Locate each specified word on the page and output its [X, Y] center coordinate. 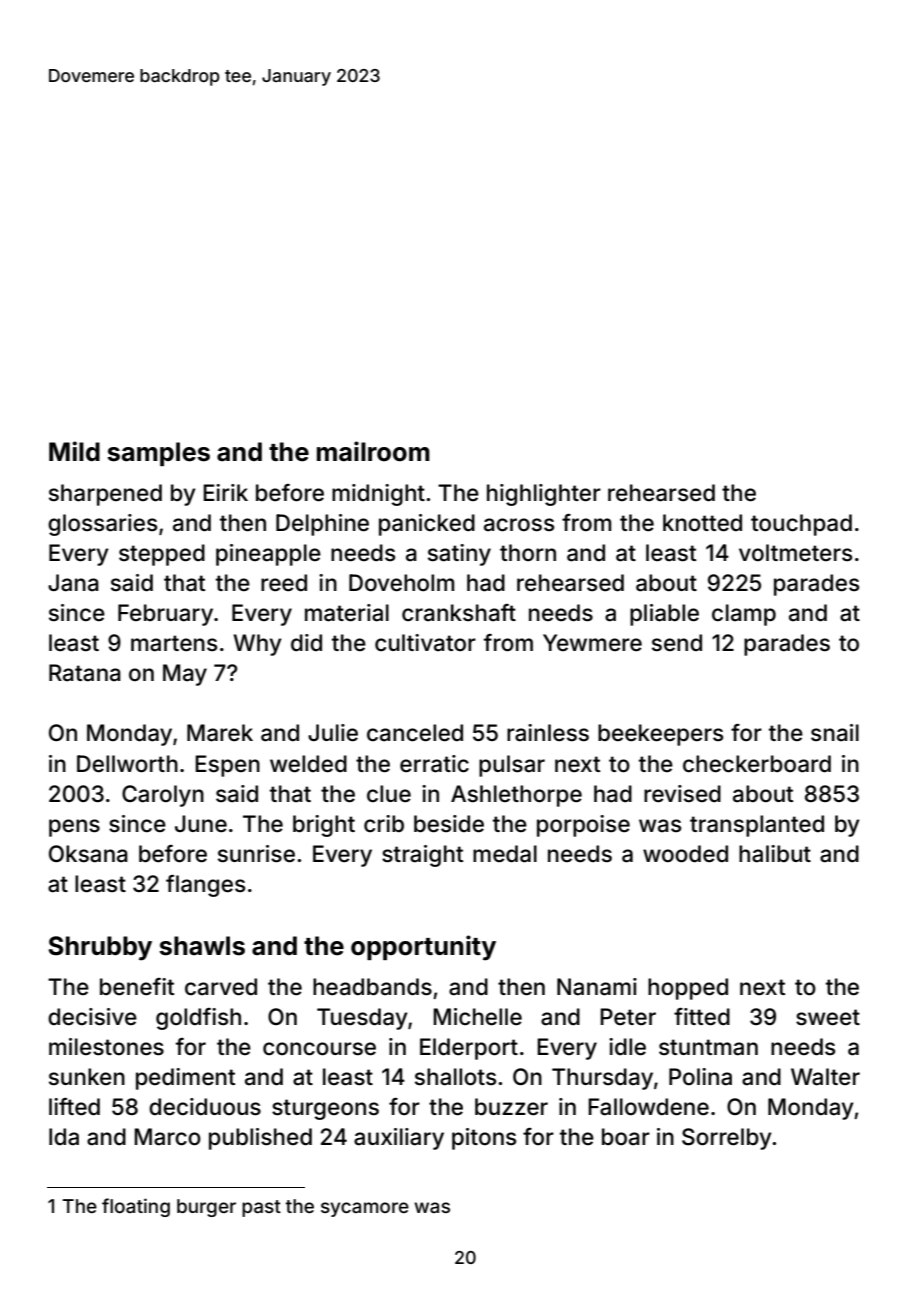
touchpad [801, 525]
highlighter [544, 495]
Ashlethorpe [516, 796]
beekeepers [660, 735]
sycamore [365, 1209]
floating [136, 1207]
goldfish [198, 1019]
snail [835, 733]
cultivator [425, 643]
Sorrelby [727, 1139]
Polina [700, 1077]
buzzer [511, 1107]
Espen [227, 766]
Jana [73, 583]
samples [158, 454]
